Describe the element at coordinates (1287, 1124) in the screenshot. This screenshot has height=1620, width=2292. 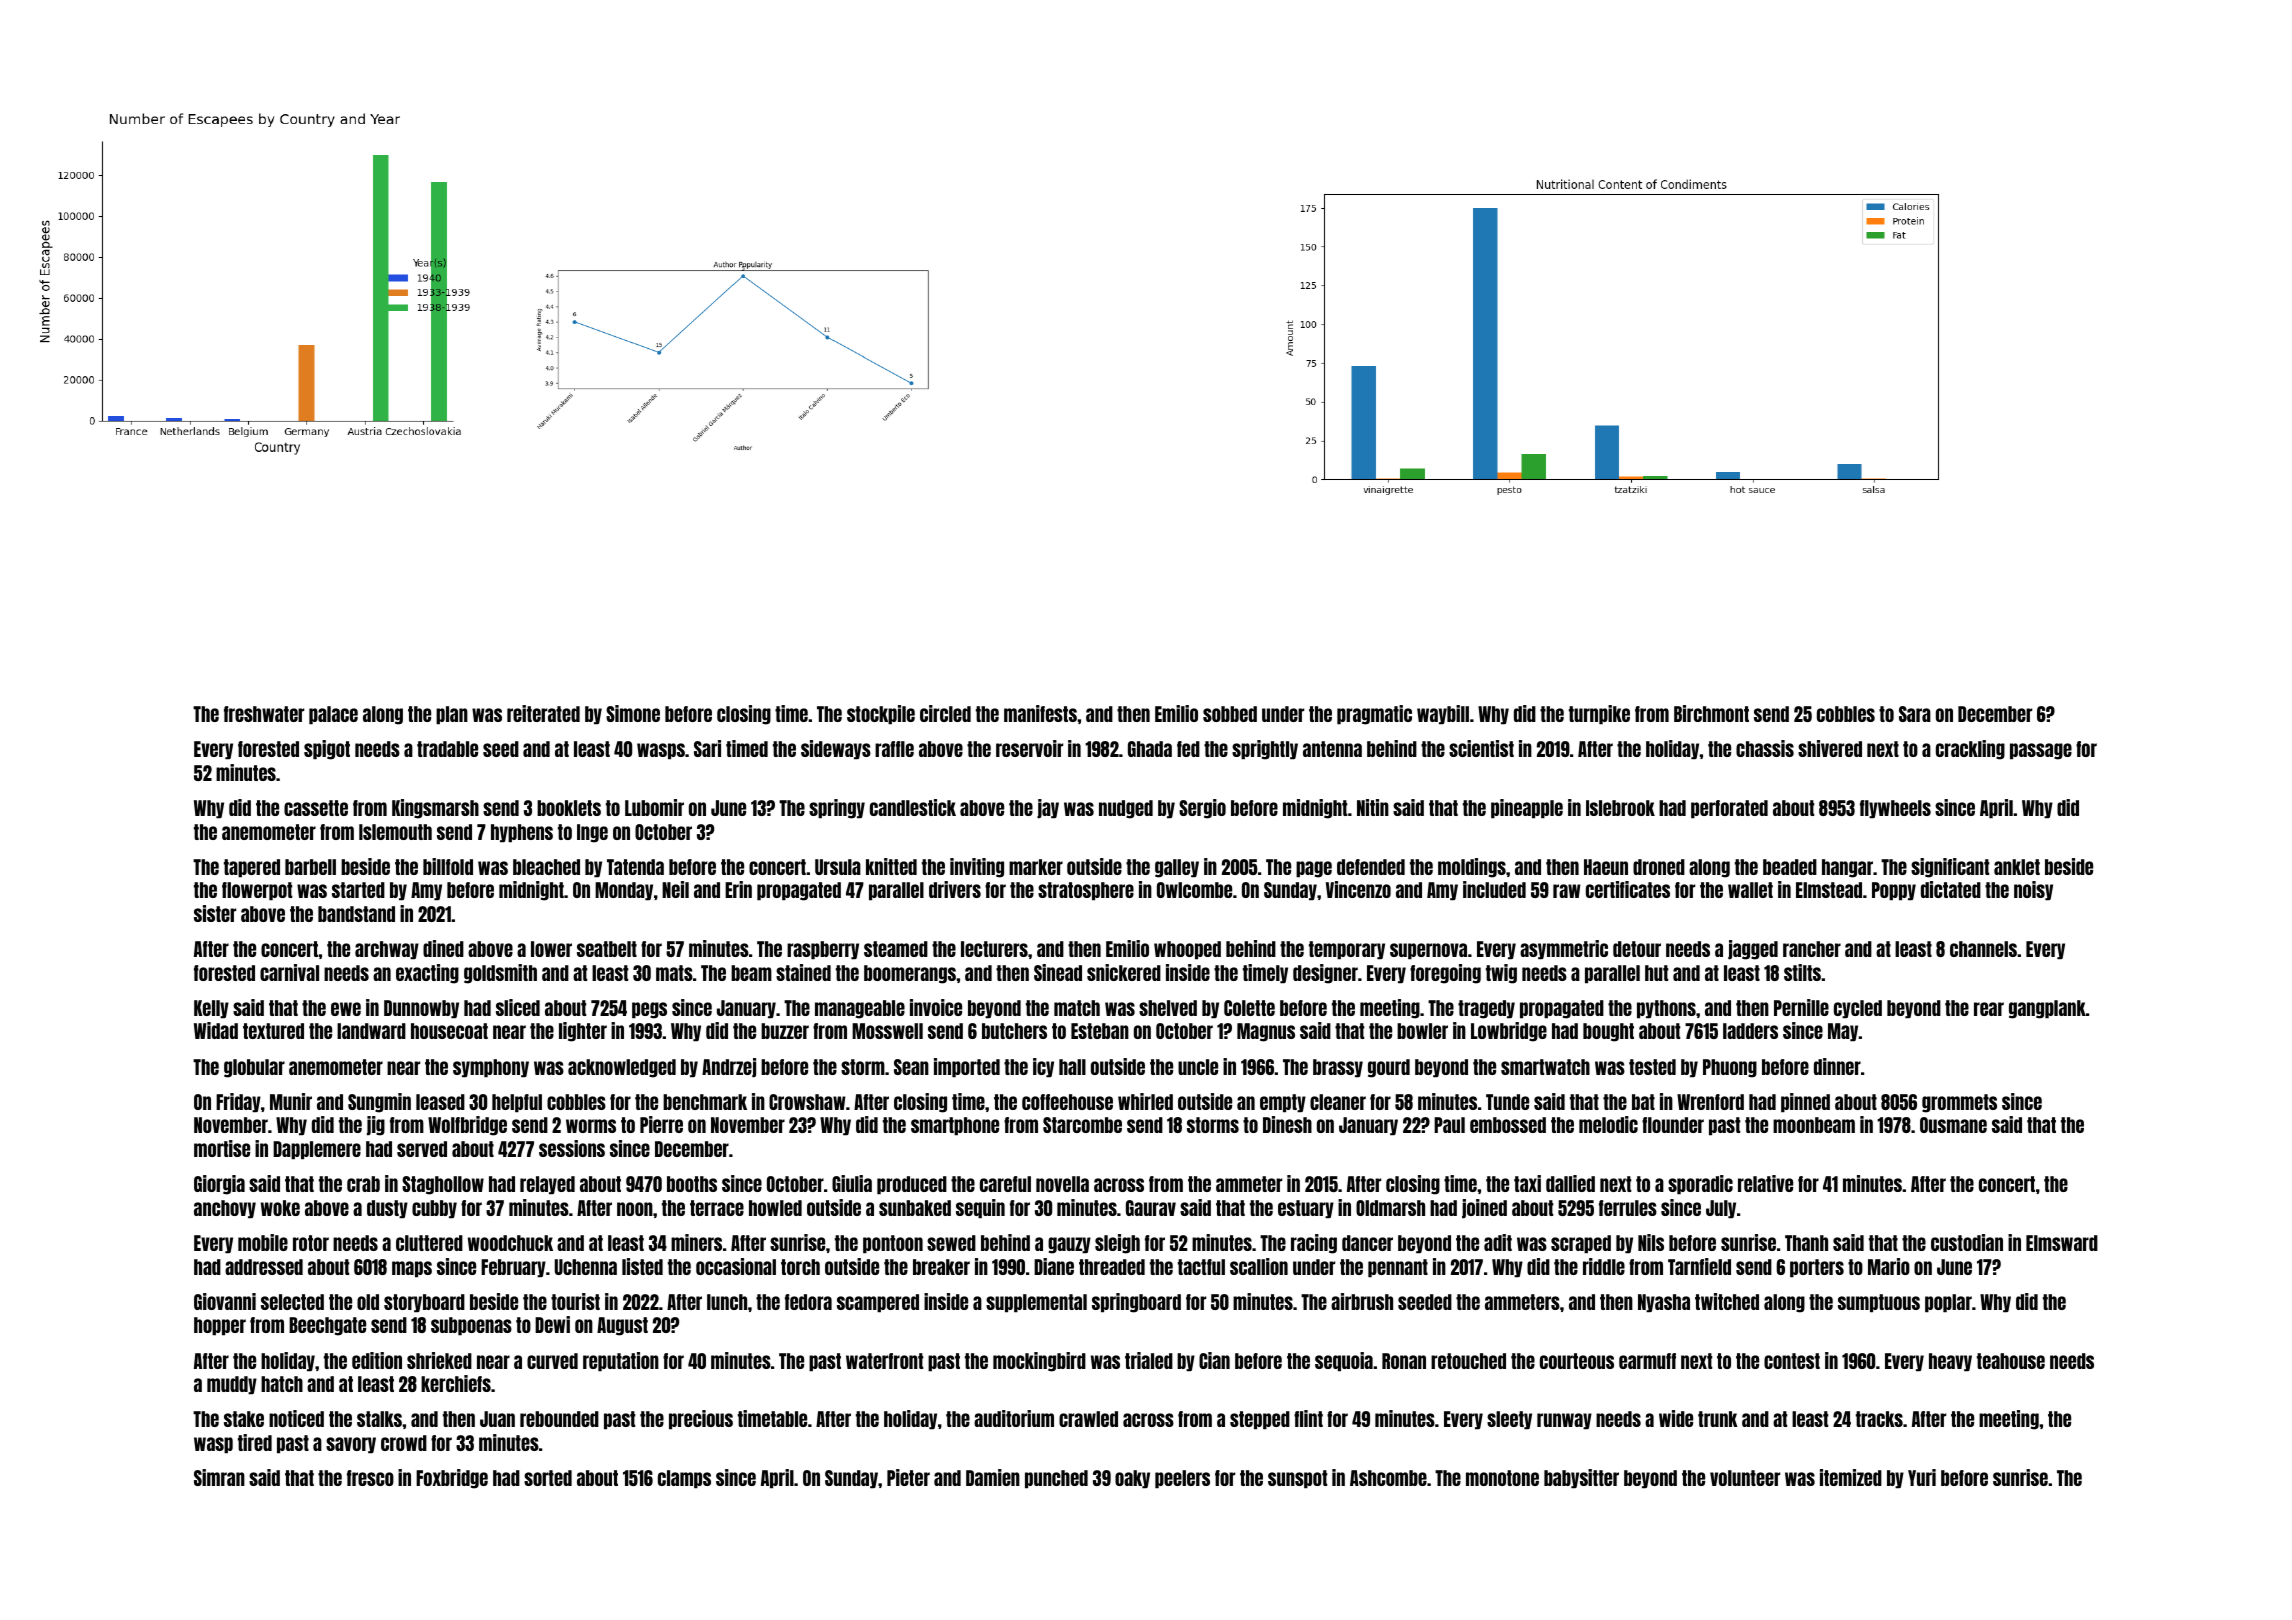
I see `Dinesh` at that location.
